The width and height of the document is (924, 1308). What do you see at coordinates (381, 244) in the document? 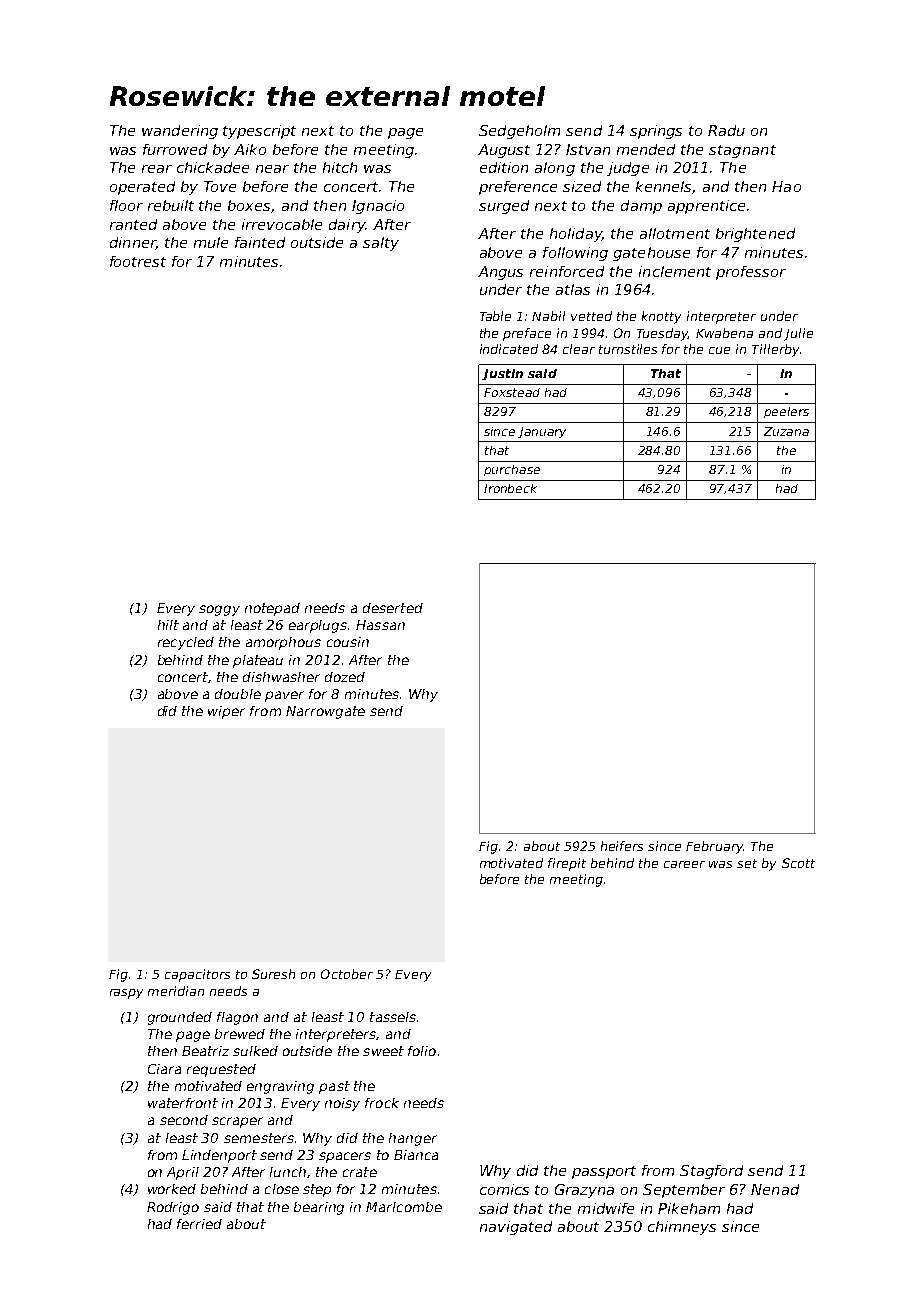
I see `salty` at bounding box center [381, 244].
